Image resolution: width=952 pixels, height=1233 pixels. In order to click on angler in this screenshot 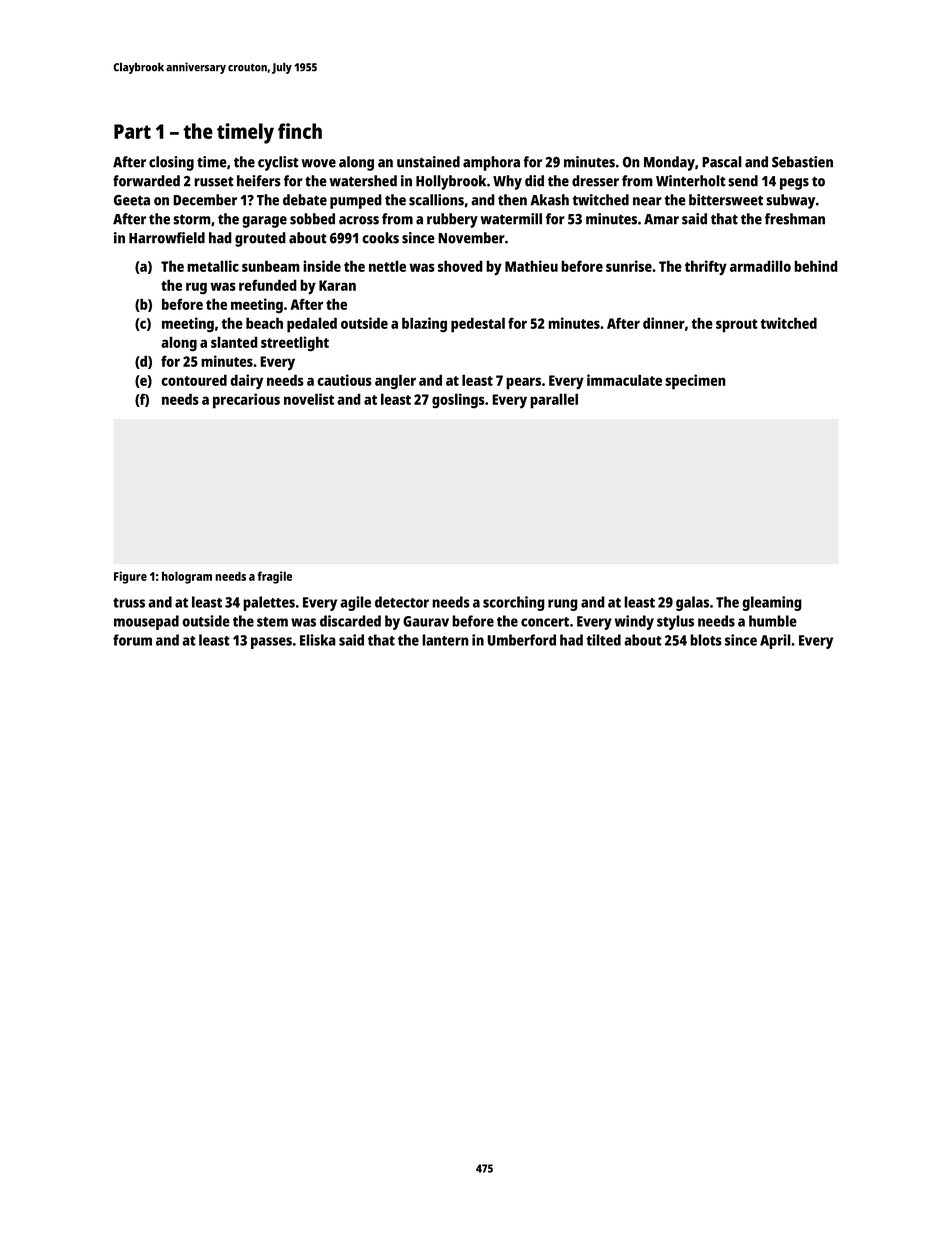, I will do `click(395, 381)`.
